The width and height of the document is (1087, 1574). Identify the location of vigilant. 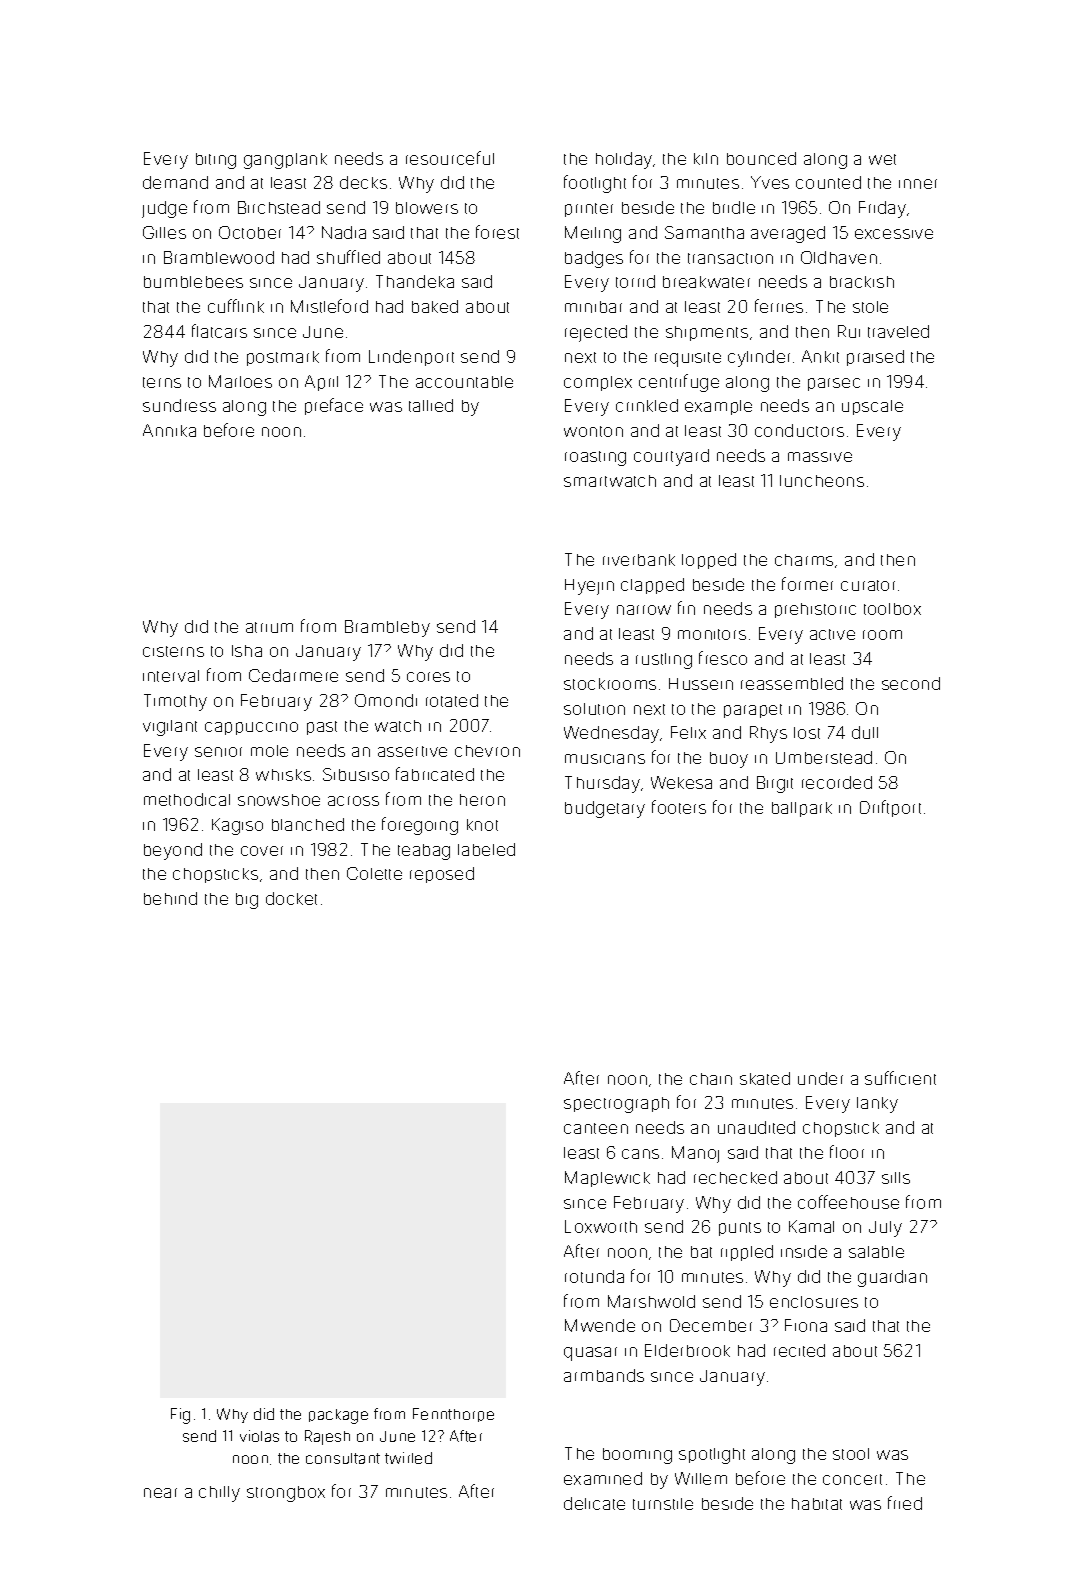
(170, 728).
